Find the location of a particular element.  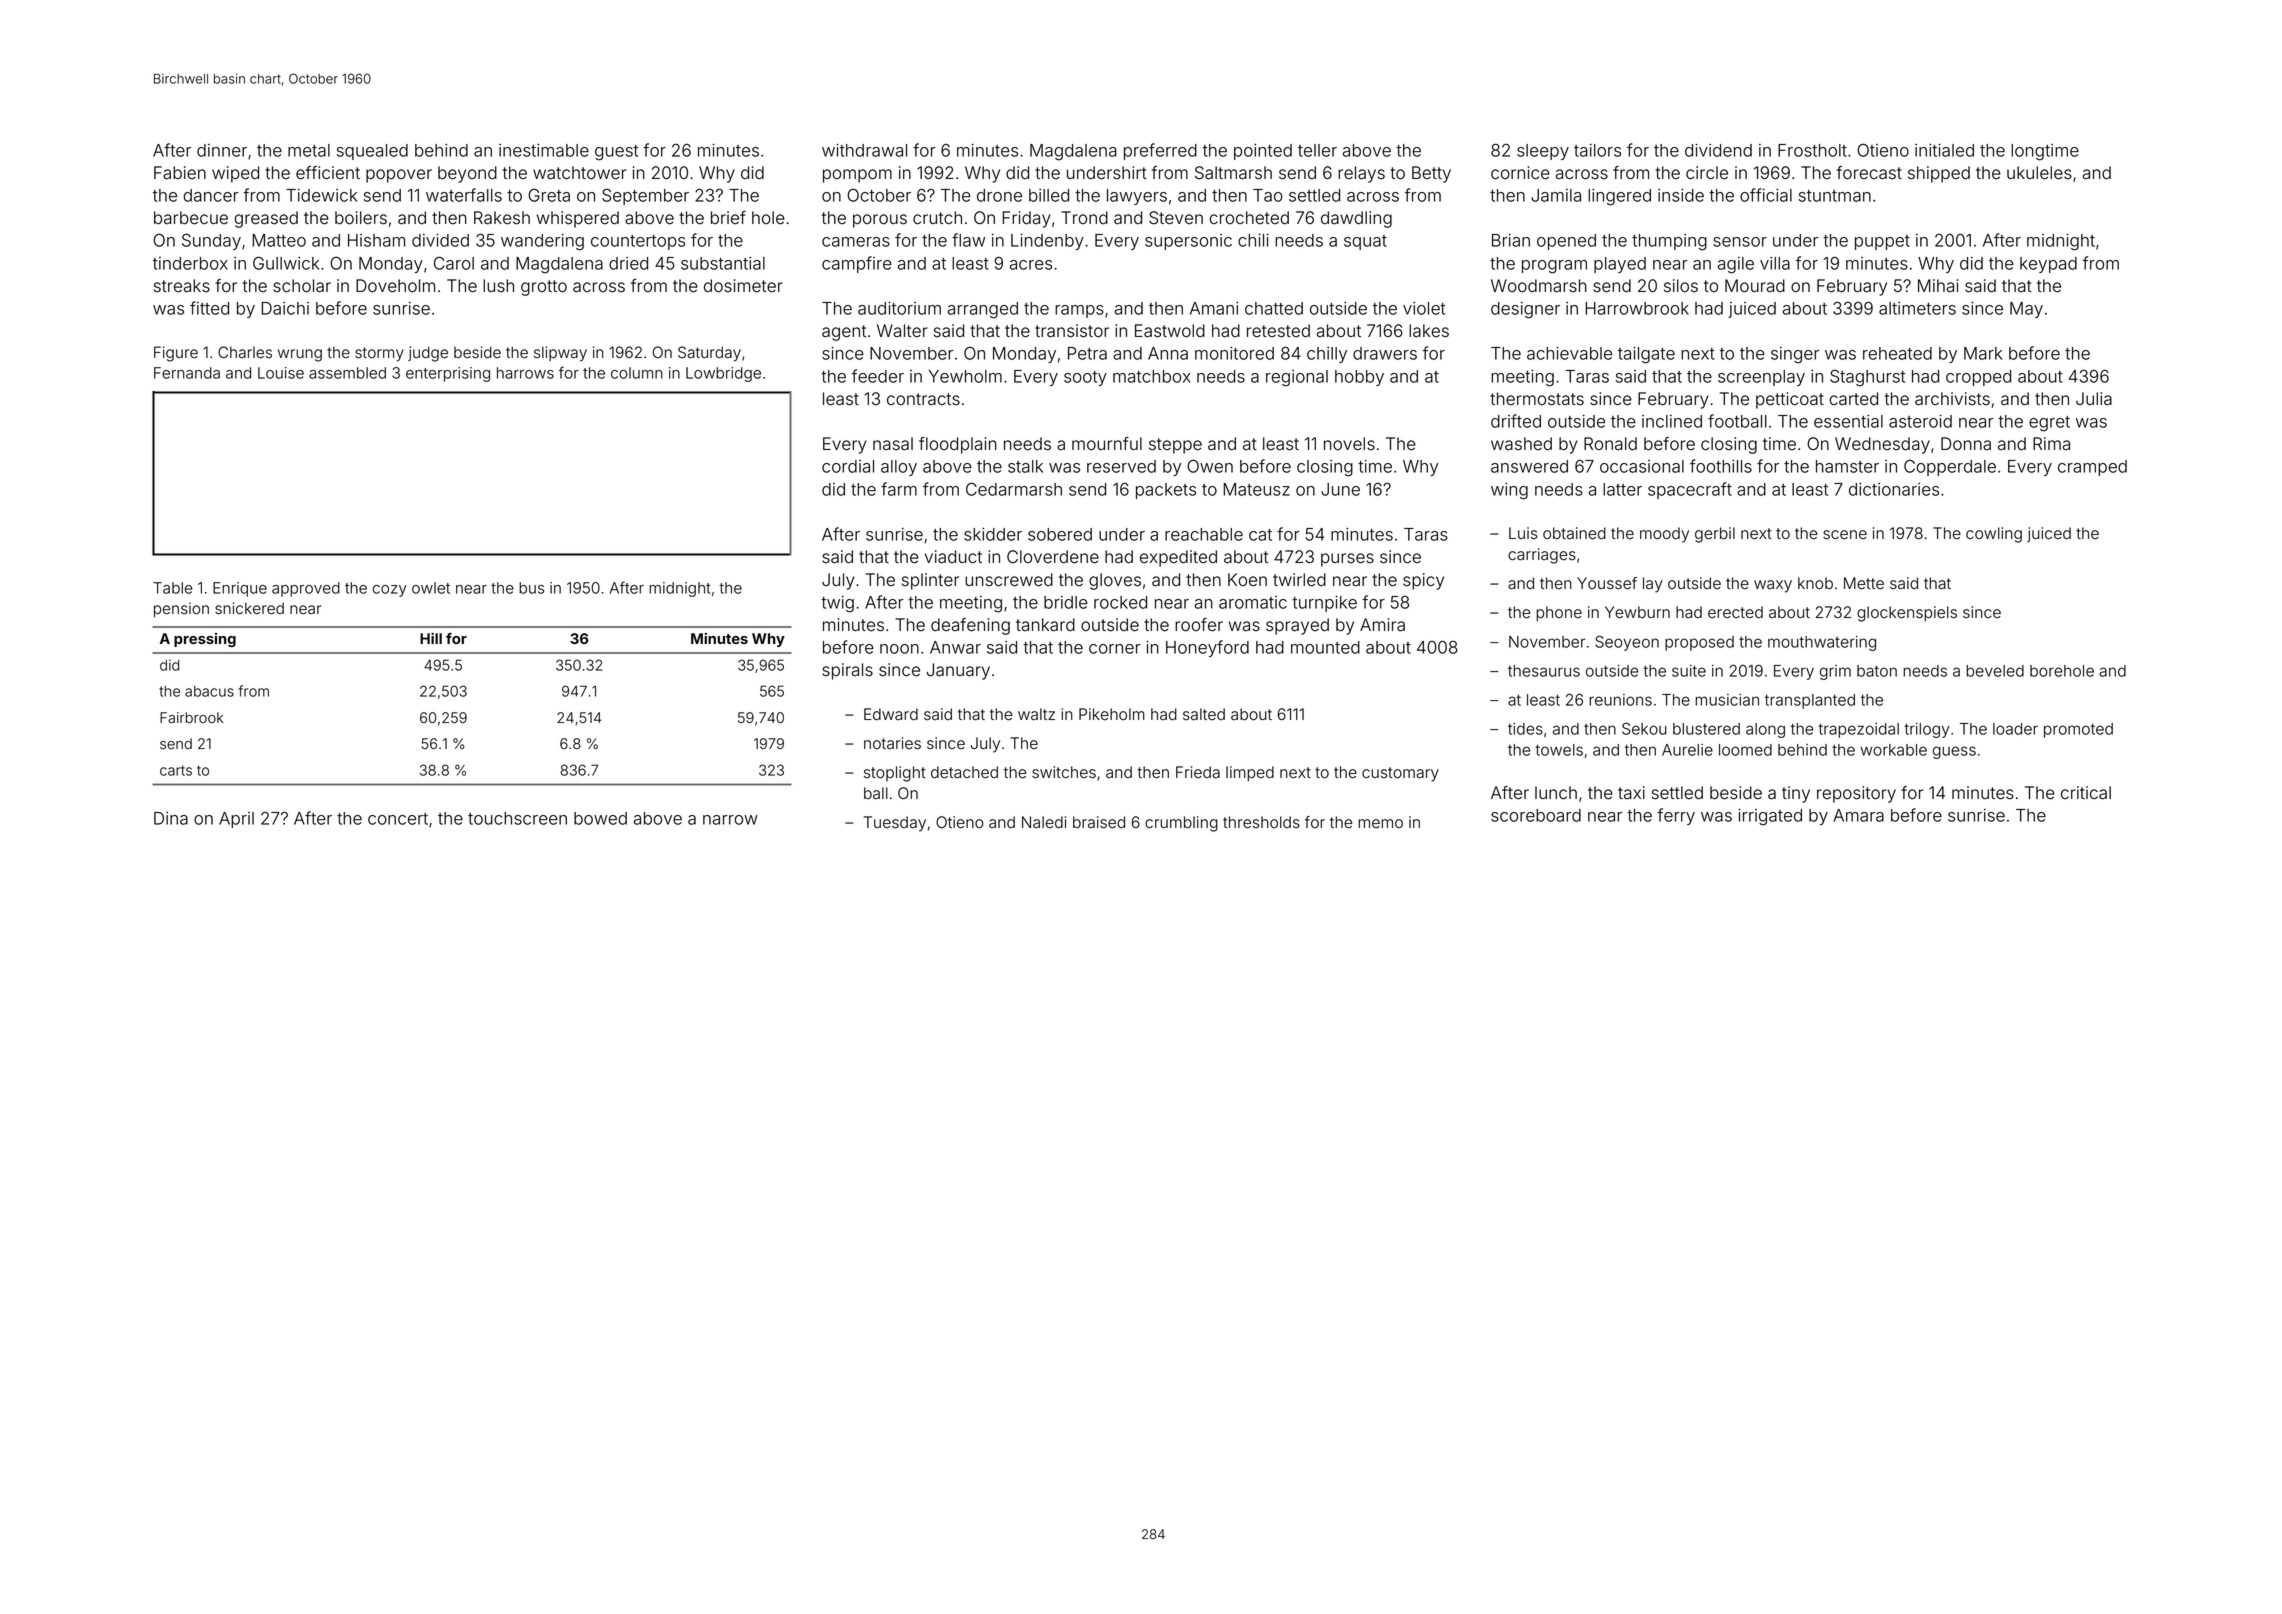

Fabien is located at coordinates (180, 173).
